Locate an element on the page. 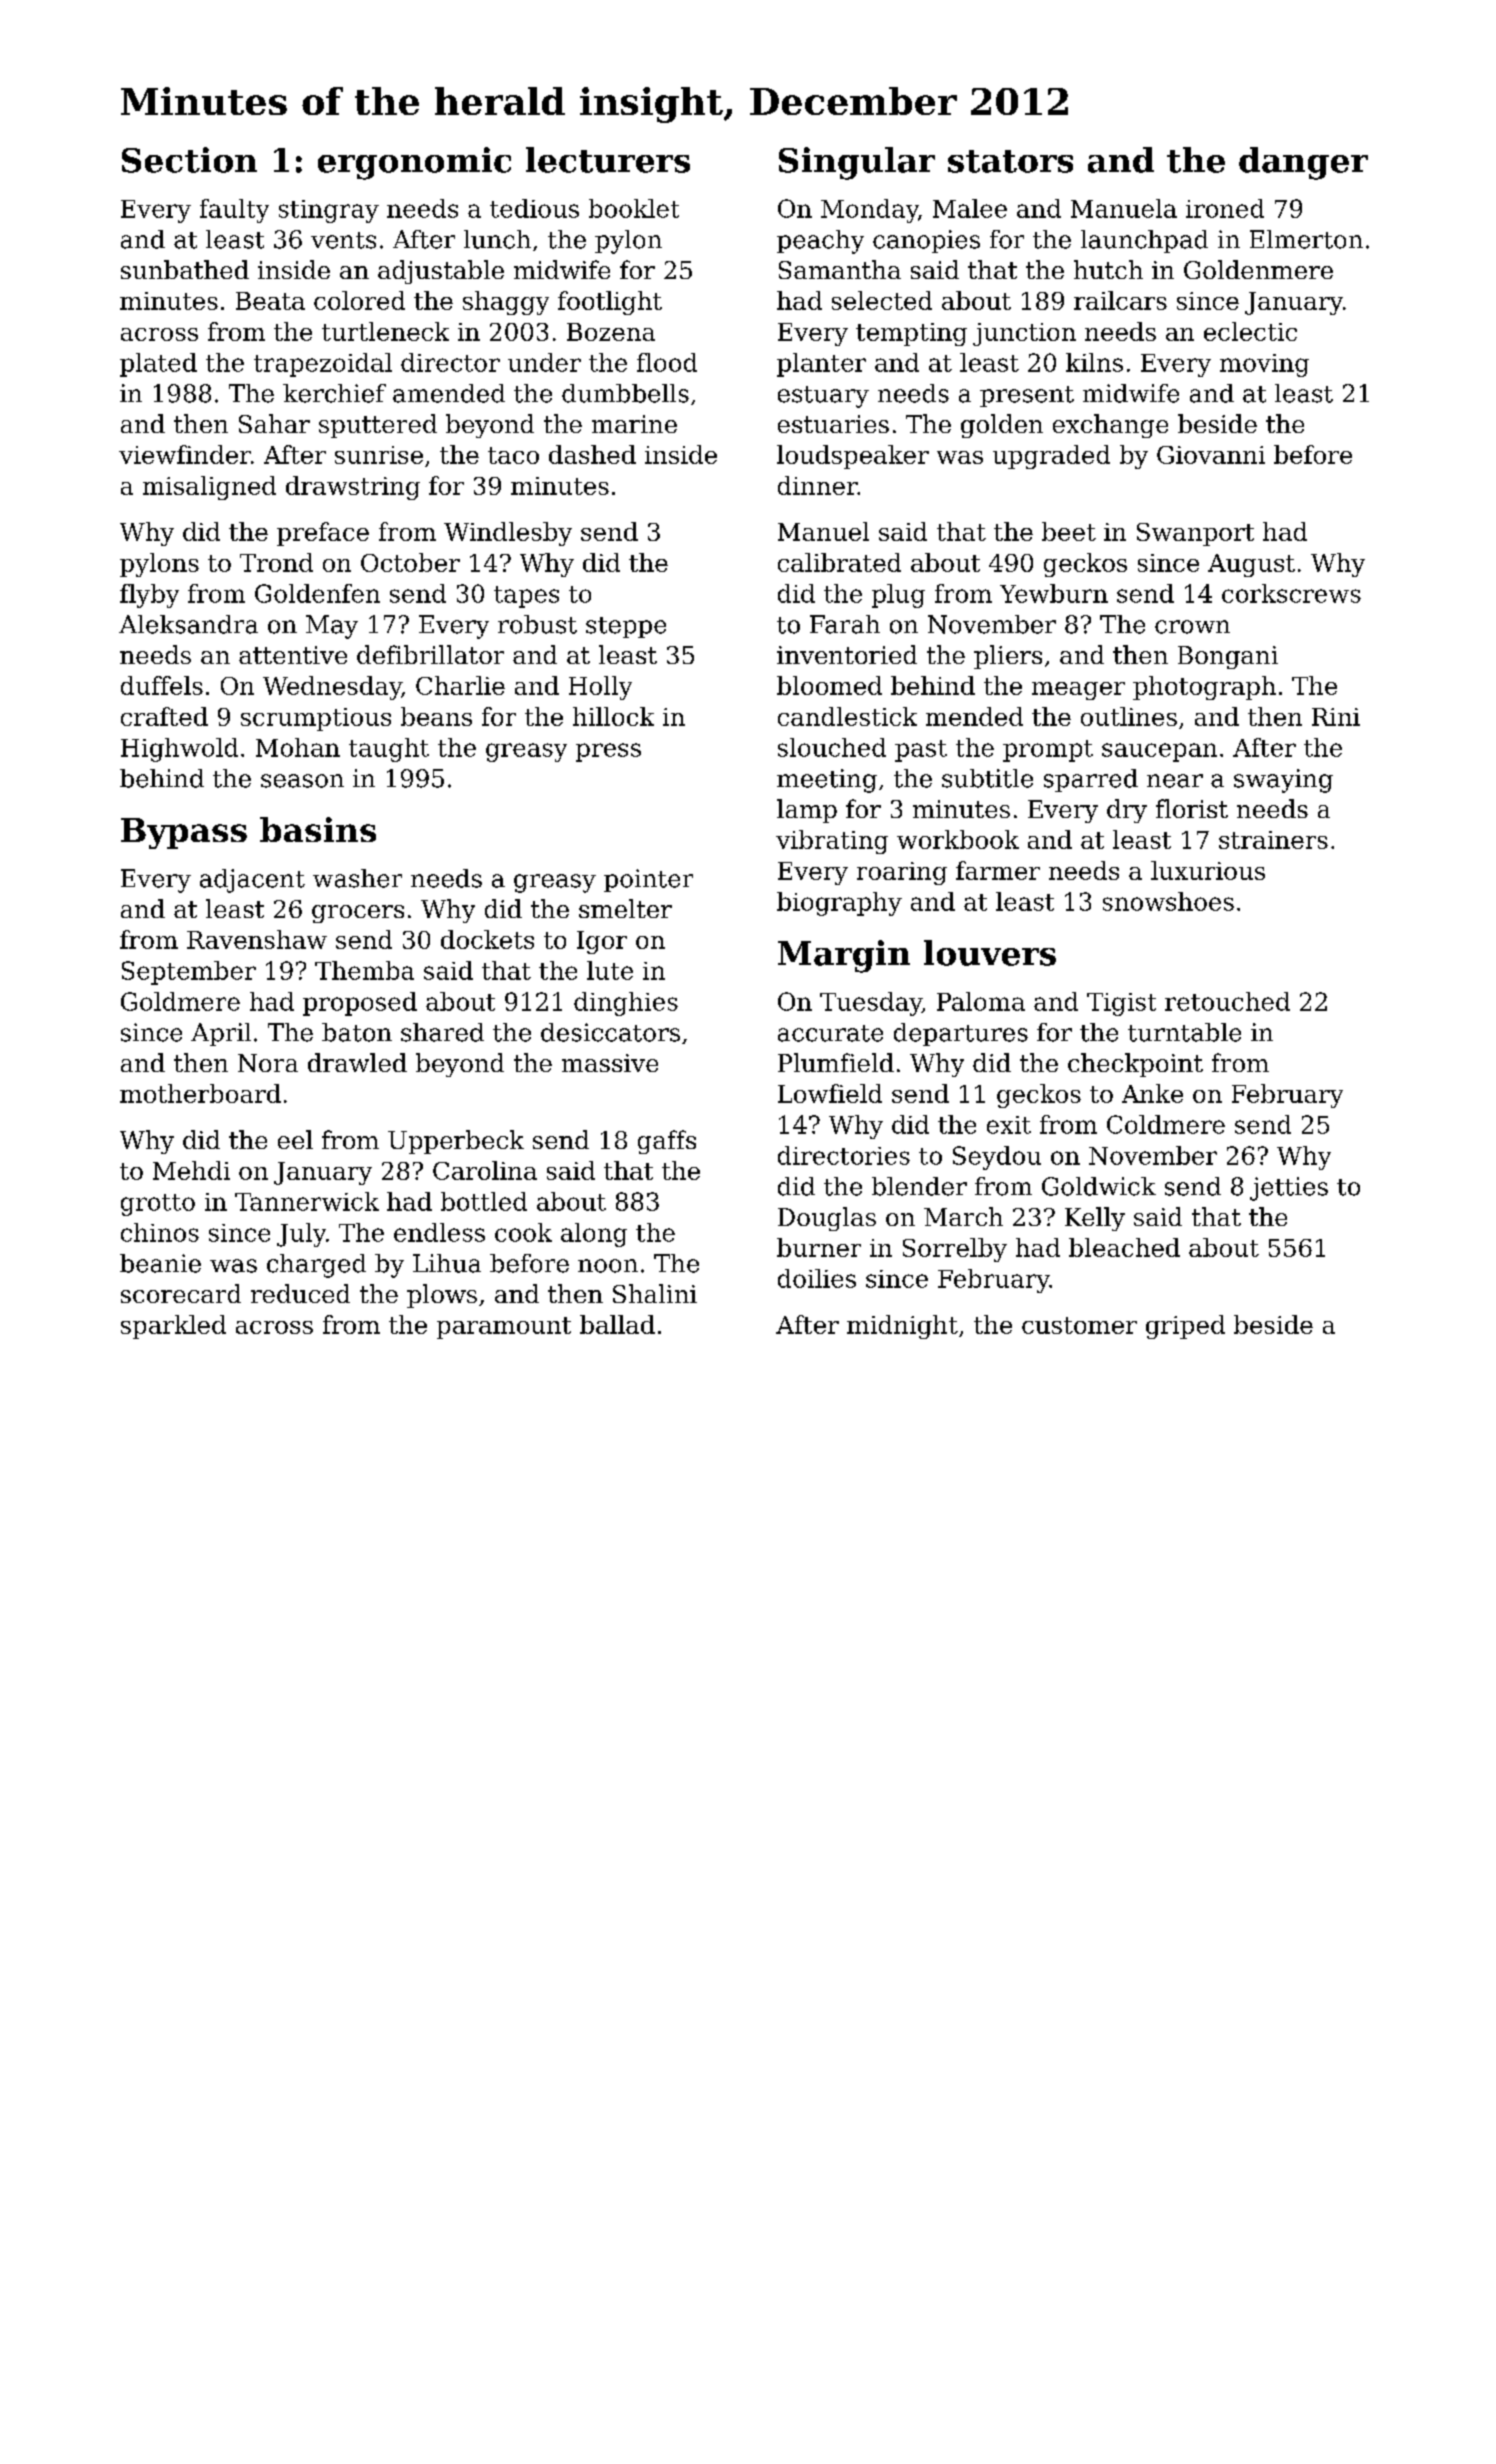 The width and height of the document is (1496, 2464). danger is located at coordinates (1303, 163).
